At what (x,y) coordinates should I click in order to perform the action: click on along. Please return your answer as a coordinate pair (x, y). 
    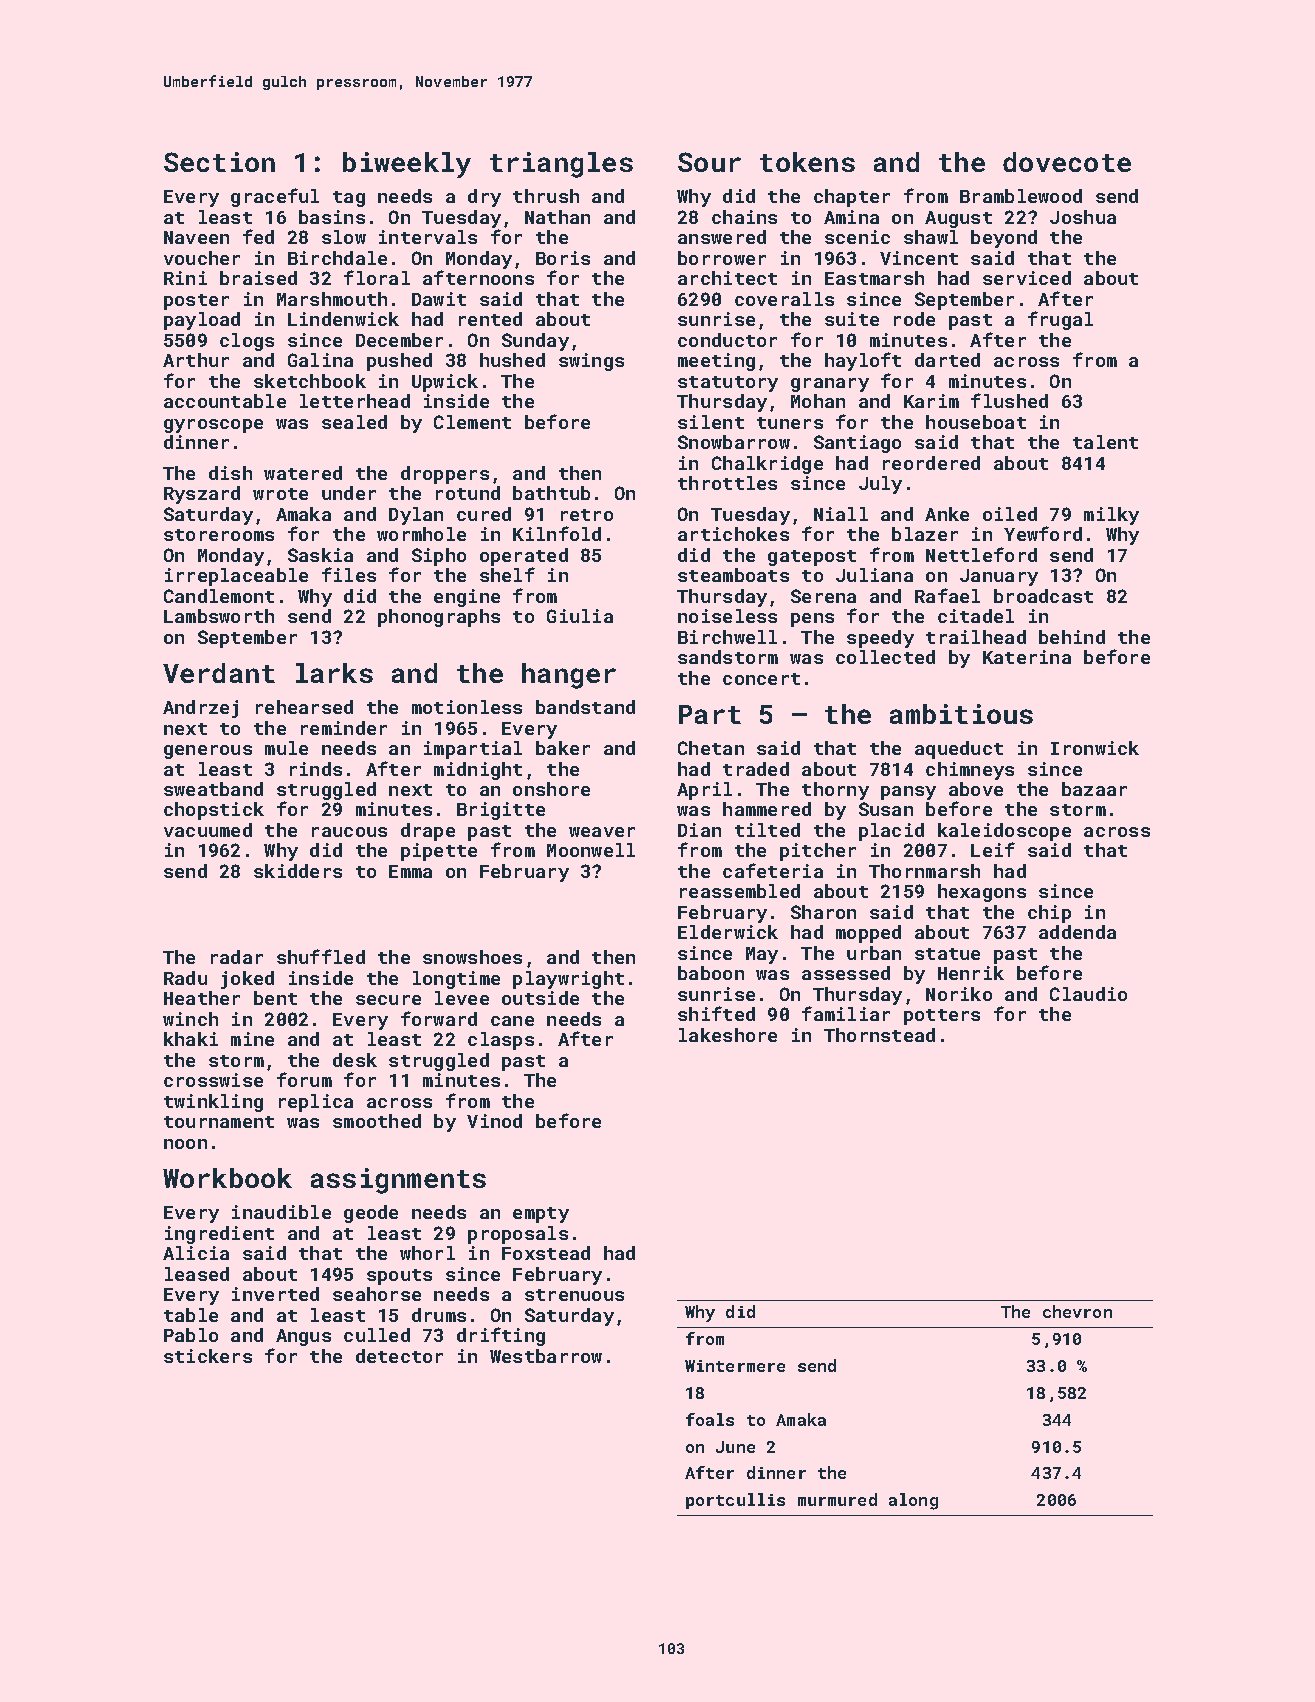
    Looking at the image, I should click on (913, 1501).
